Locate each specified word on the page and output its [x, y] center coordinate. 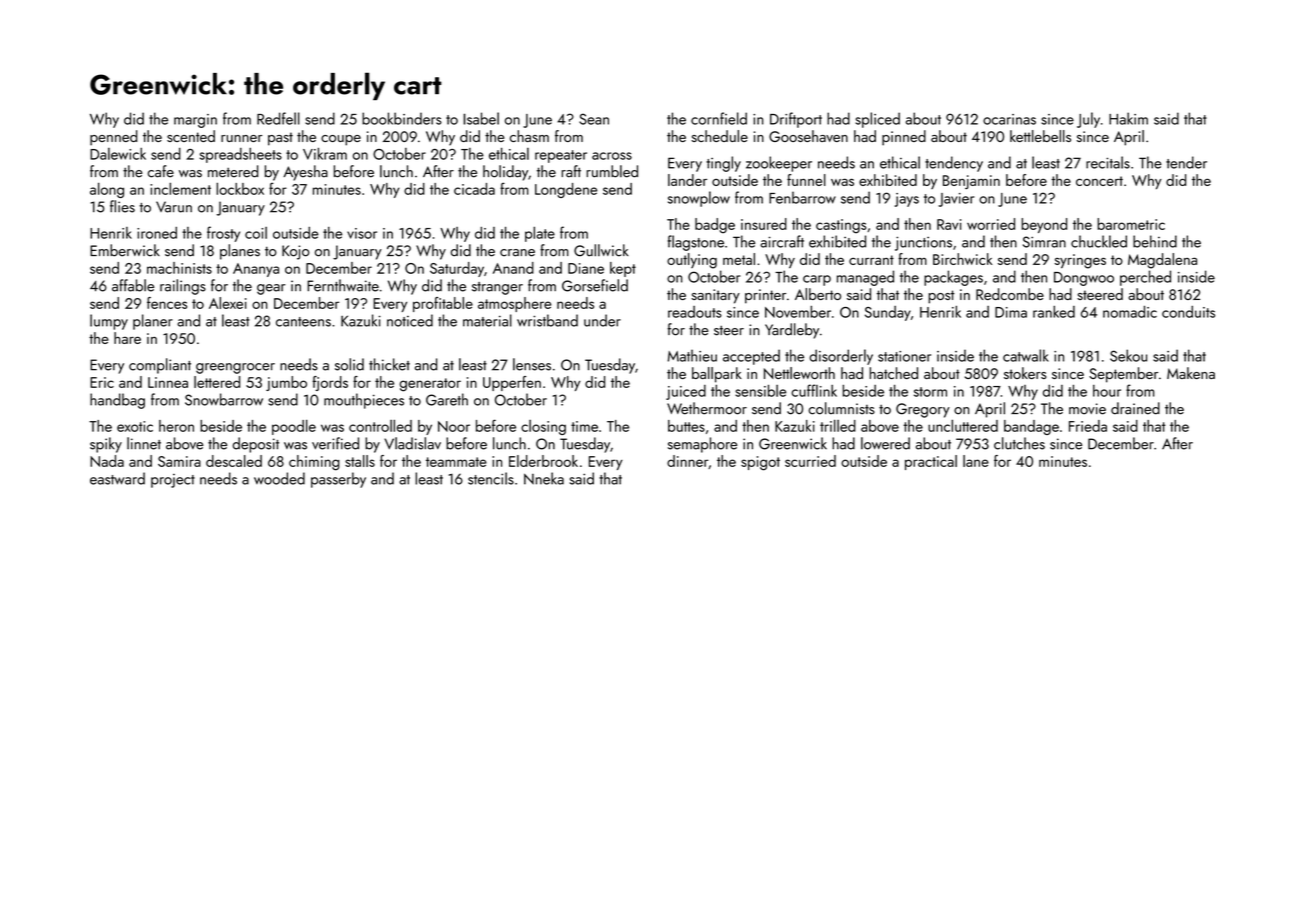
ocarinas [1009, 119]
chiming [314, 463]
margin [195, 121]
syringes [1080, 261]
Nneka [544, 478]
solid [349, 364]
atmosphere [514, 304]
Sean [594, 119]
